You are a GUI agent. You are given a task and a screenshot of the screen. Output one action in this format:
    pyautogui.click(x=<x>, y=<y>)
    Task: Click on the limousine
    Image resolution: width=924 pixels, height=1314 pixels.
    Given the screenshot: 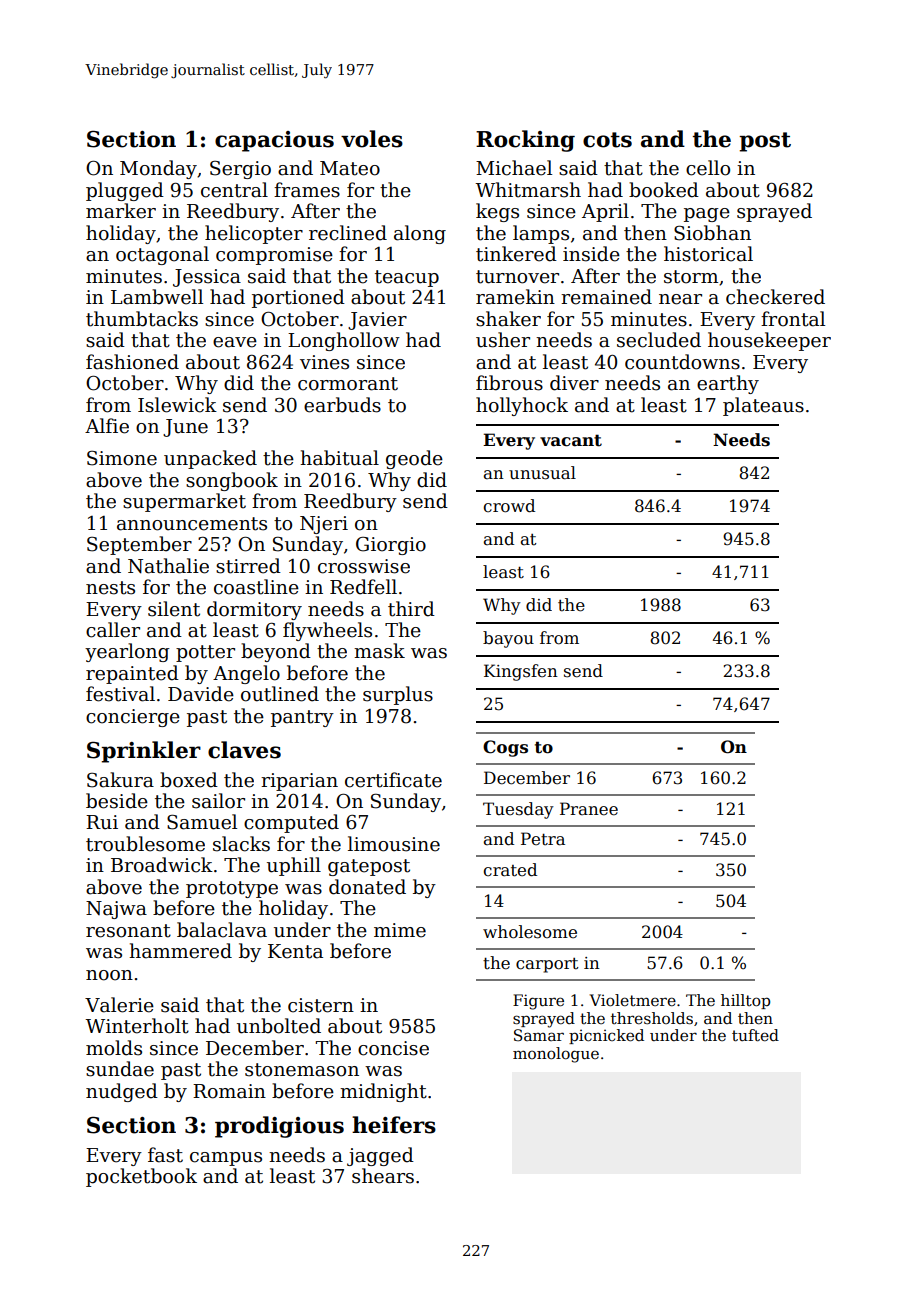 What is the action you would take?
    pyautogui.click(x=394, y=844)
